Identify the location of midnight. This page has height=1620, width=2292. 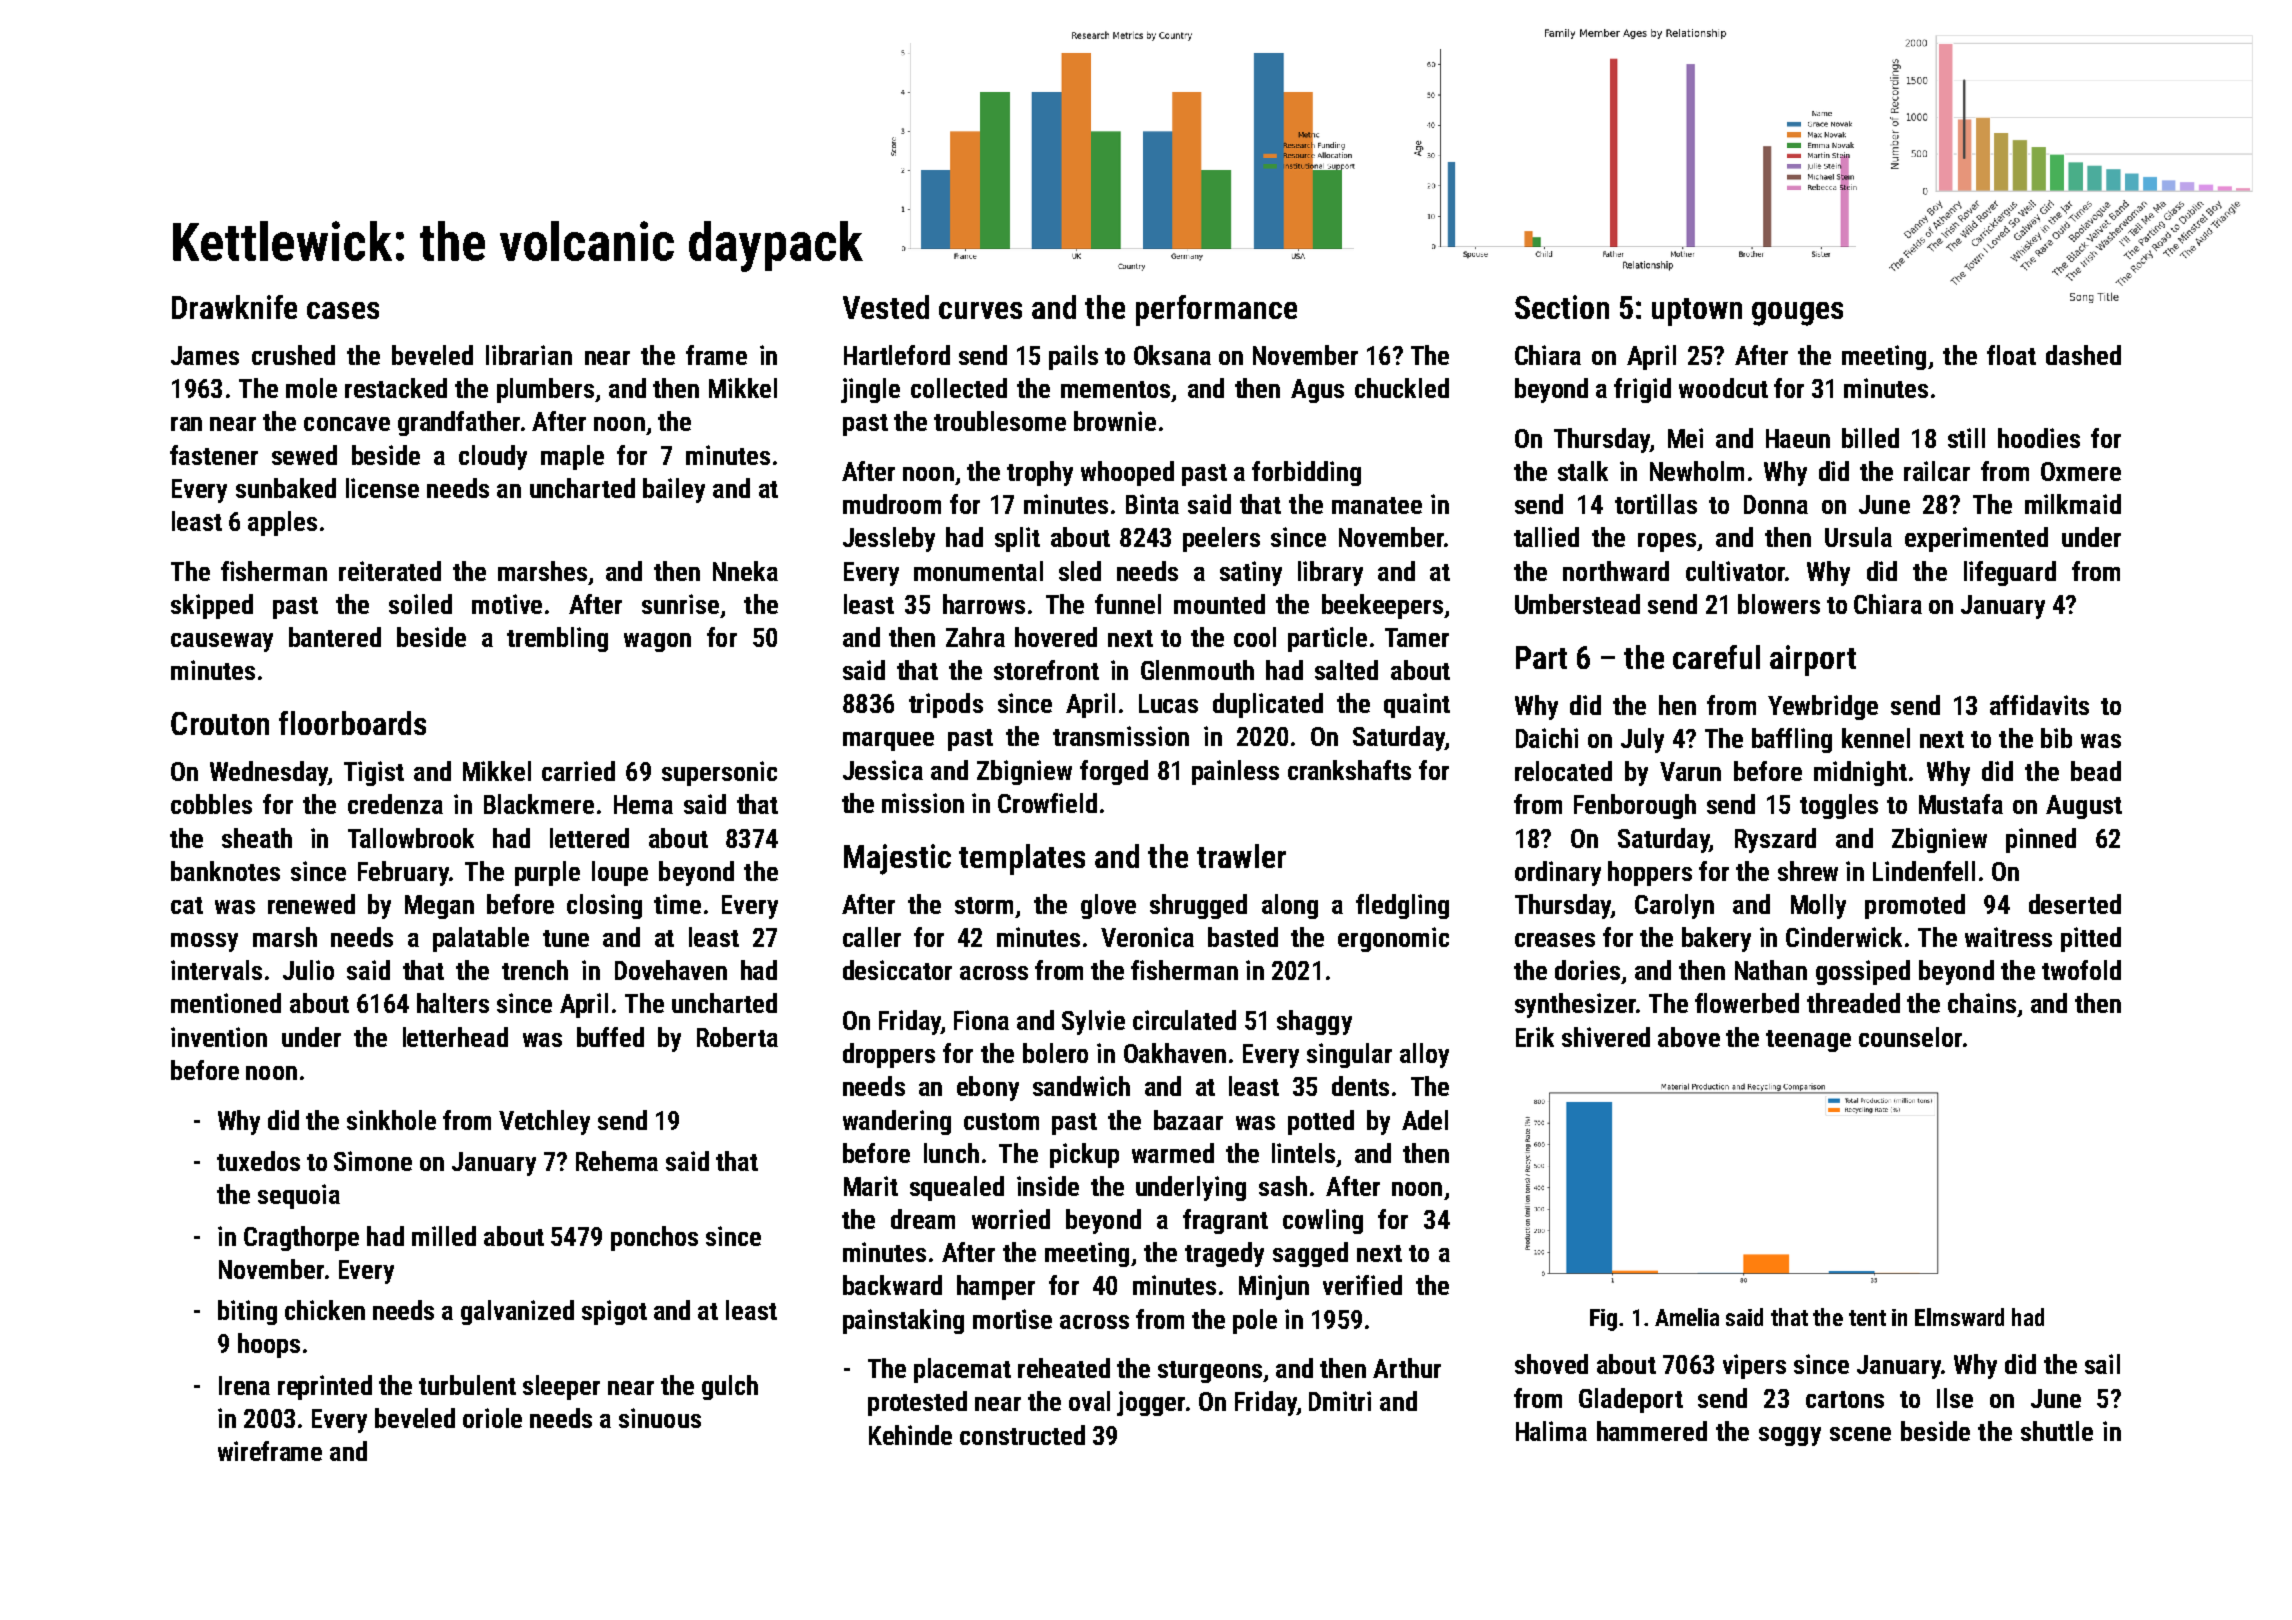
(1860, 773).
